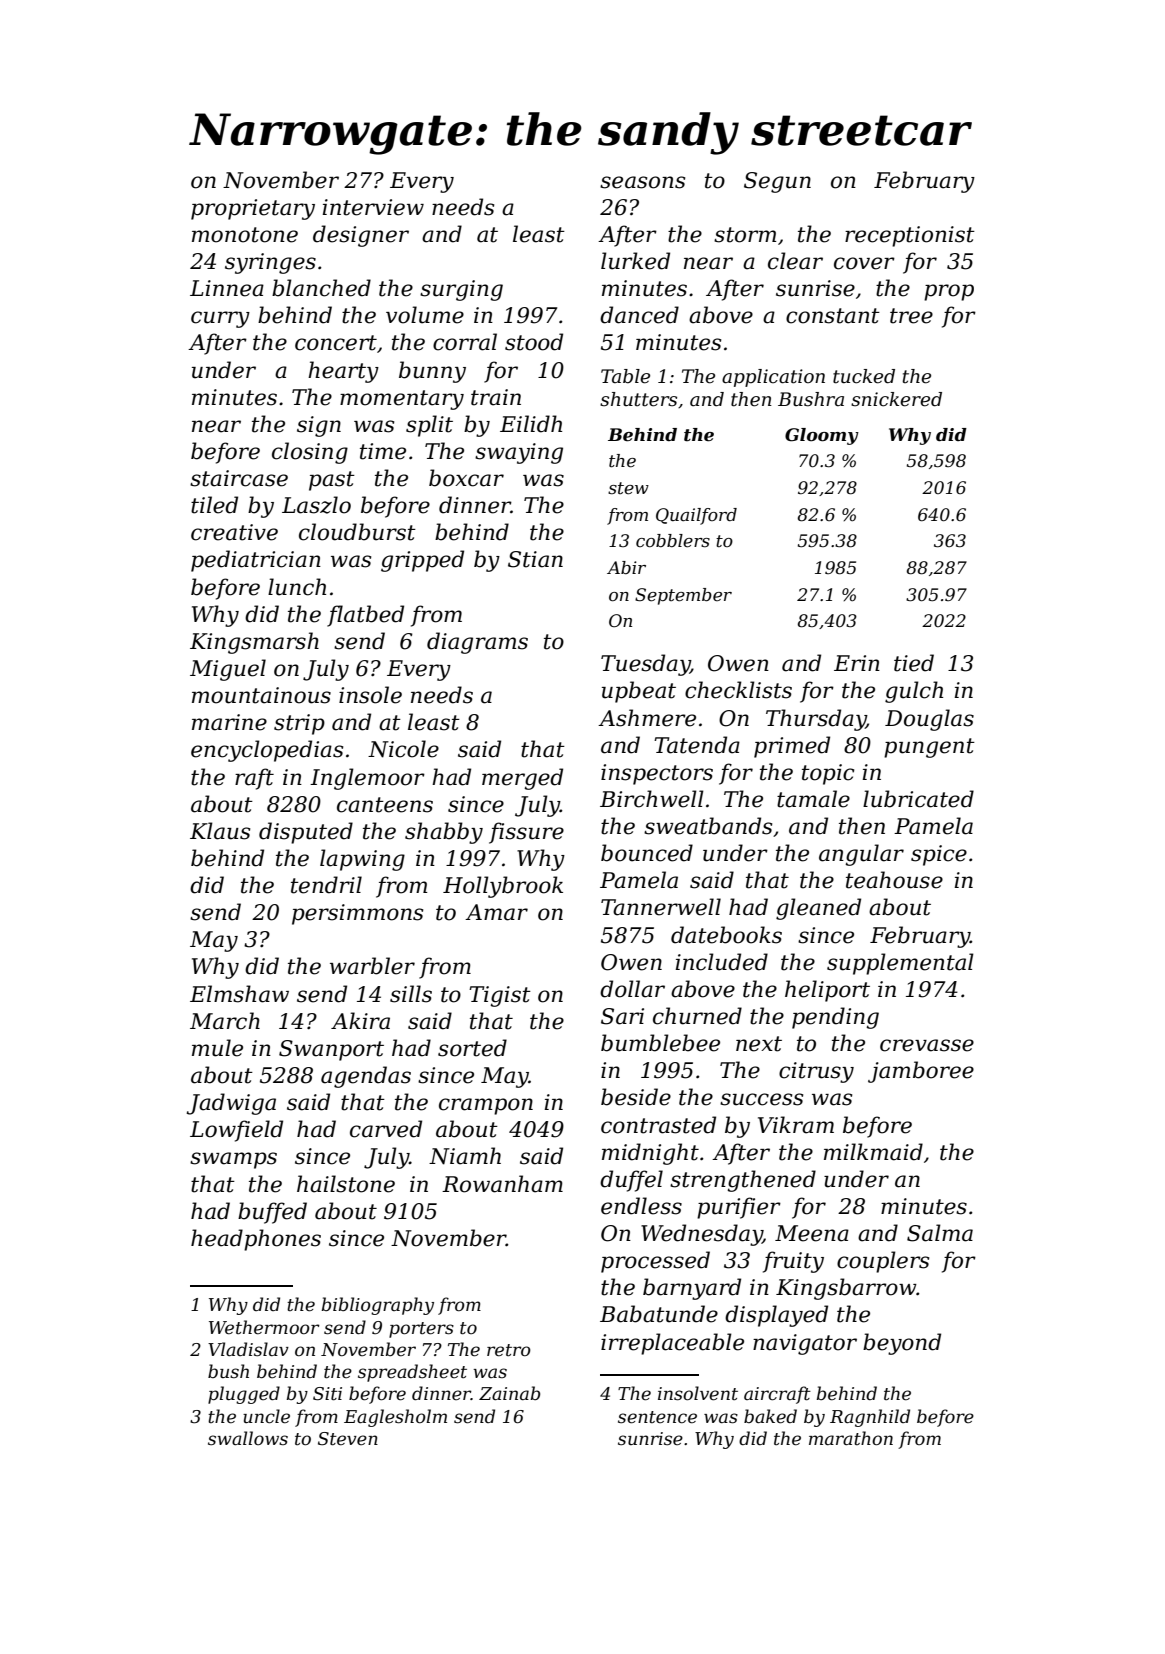  I want to click on bibliography, so click(377, 1306).
